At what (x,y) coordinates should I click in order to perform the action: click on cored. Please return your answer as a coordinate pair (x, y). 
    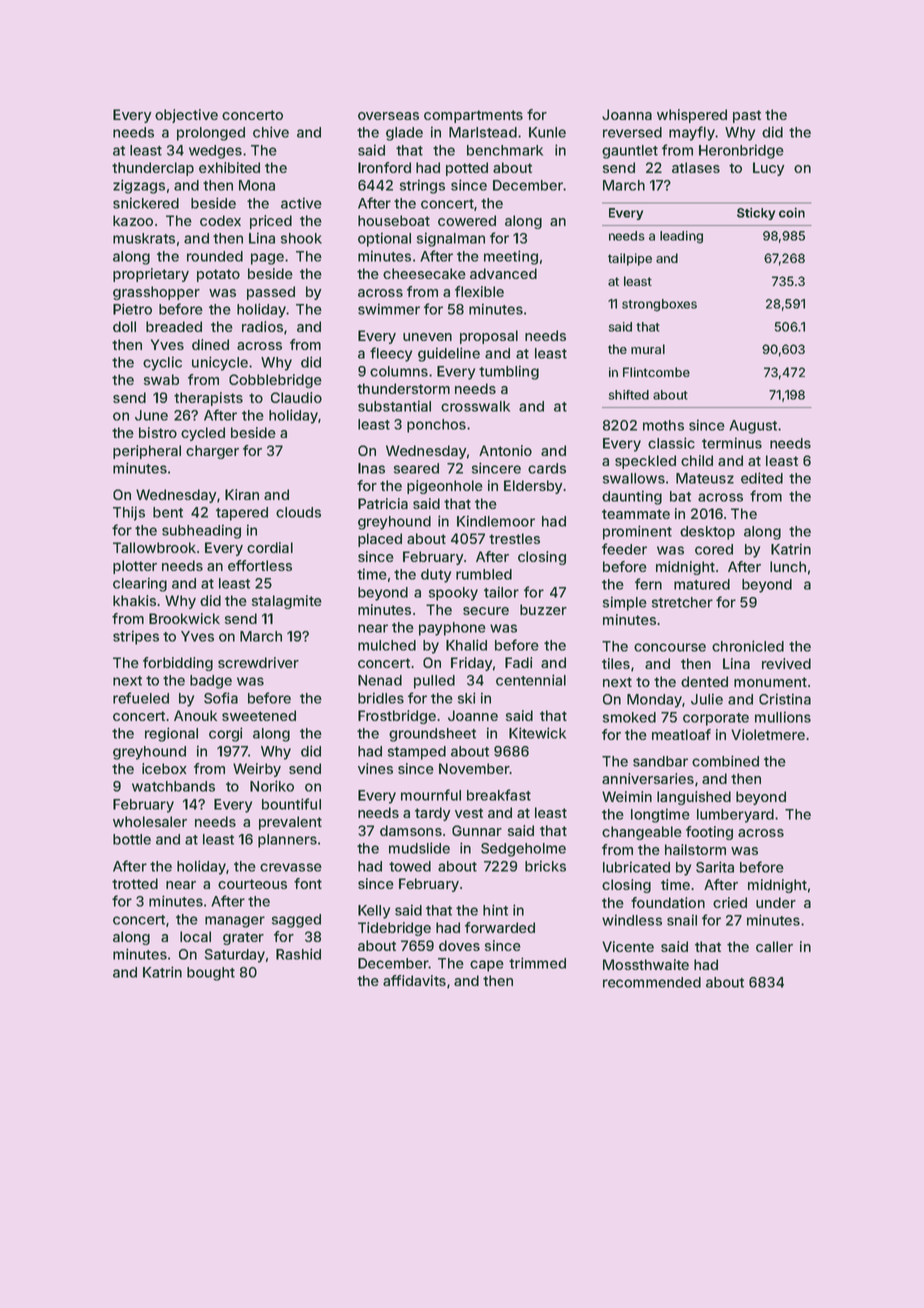
    Looking at the image, I should click on (714, 549).
